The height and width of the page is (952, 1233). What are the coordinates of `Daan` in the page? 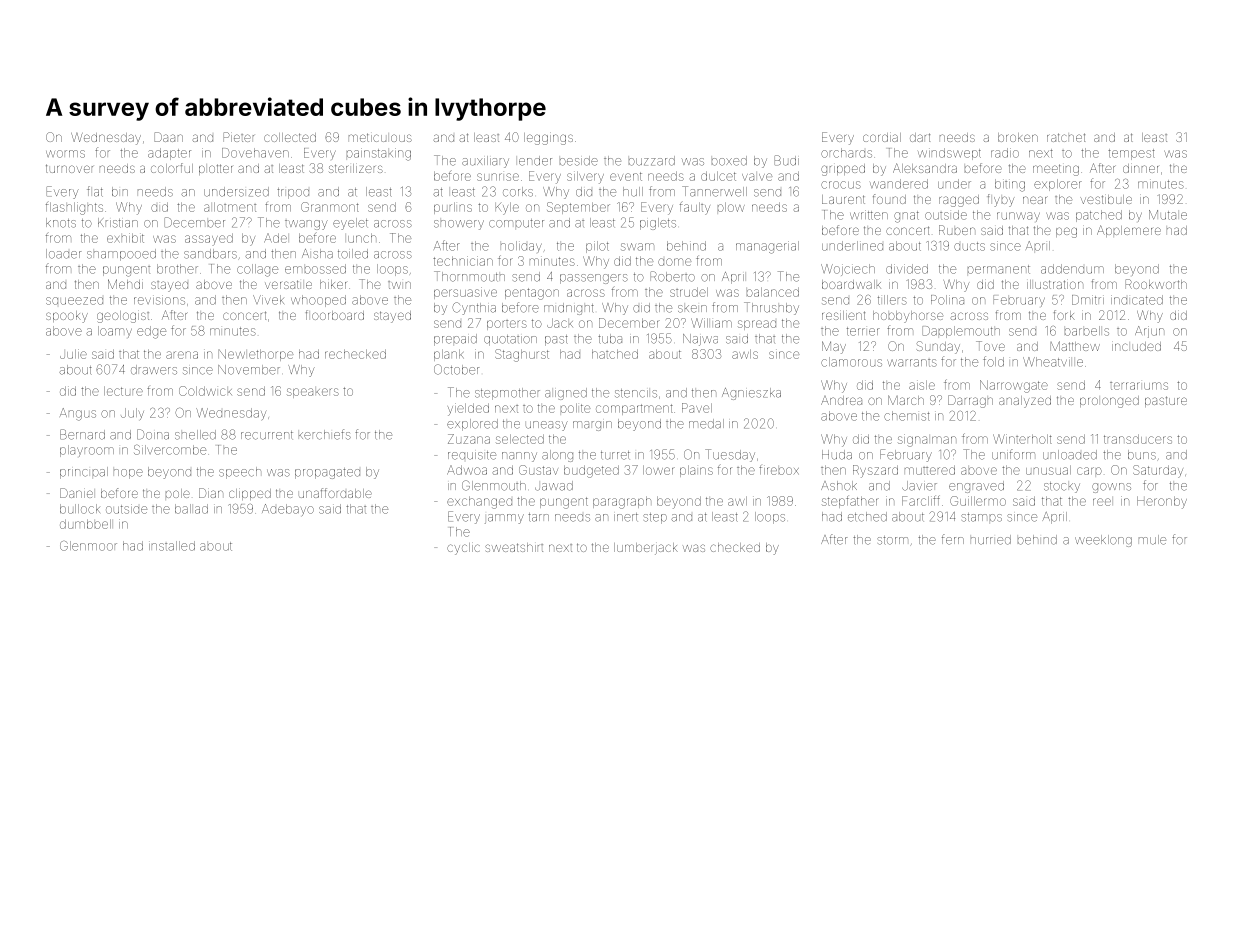 It's located at (168, 137).
